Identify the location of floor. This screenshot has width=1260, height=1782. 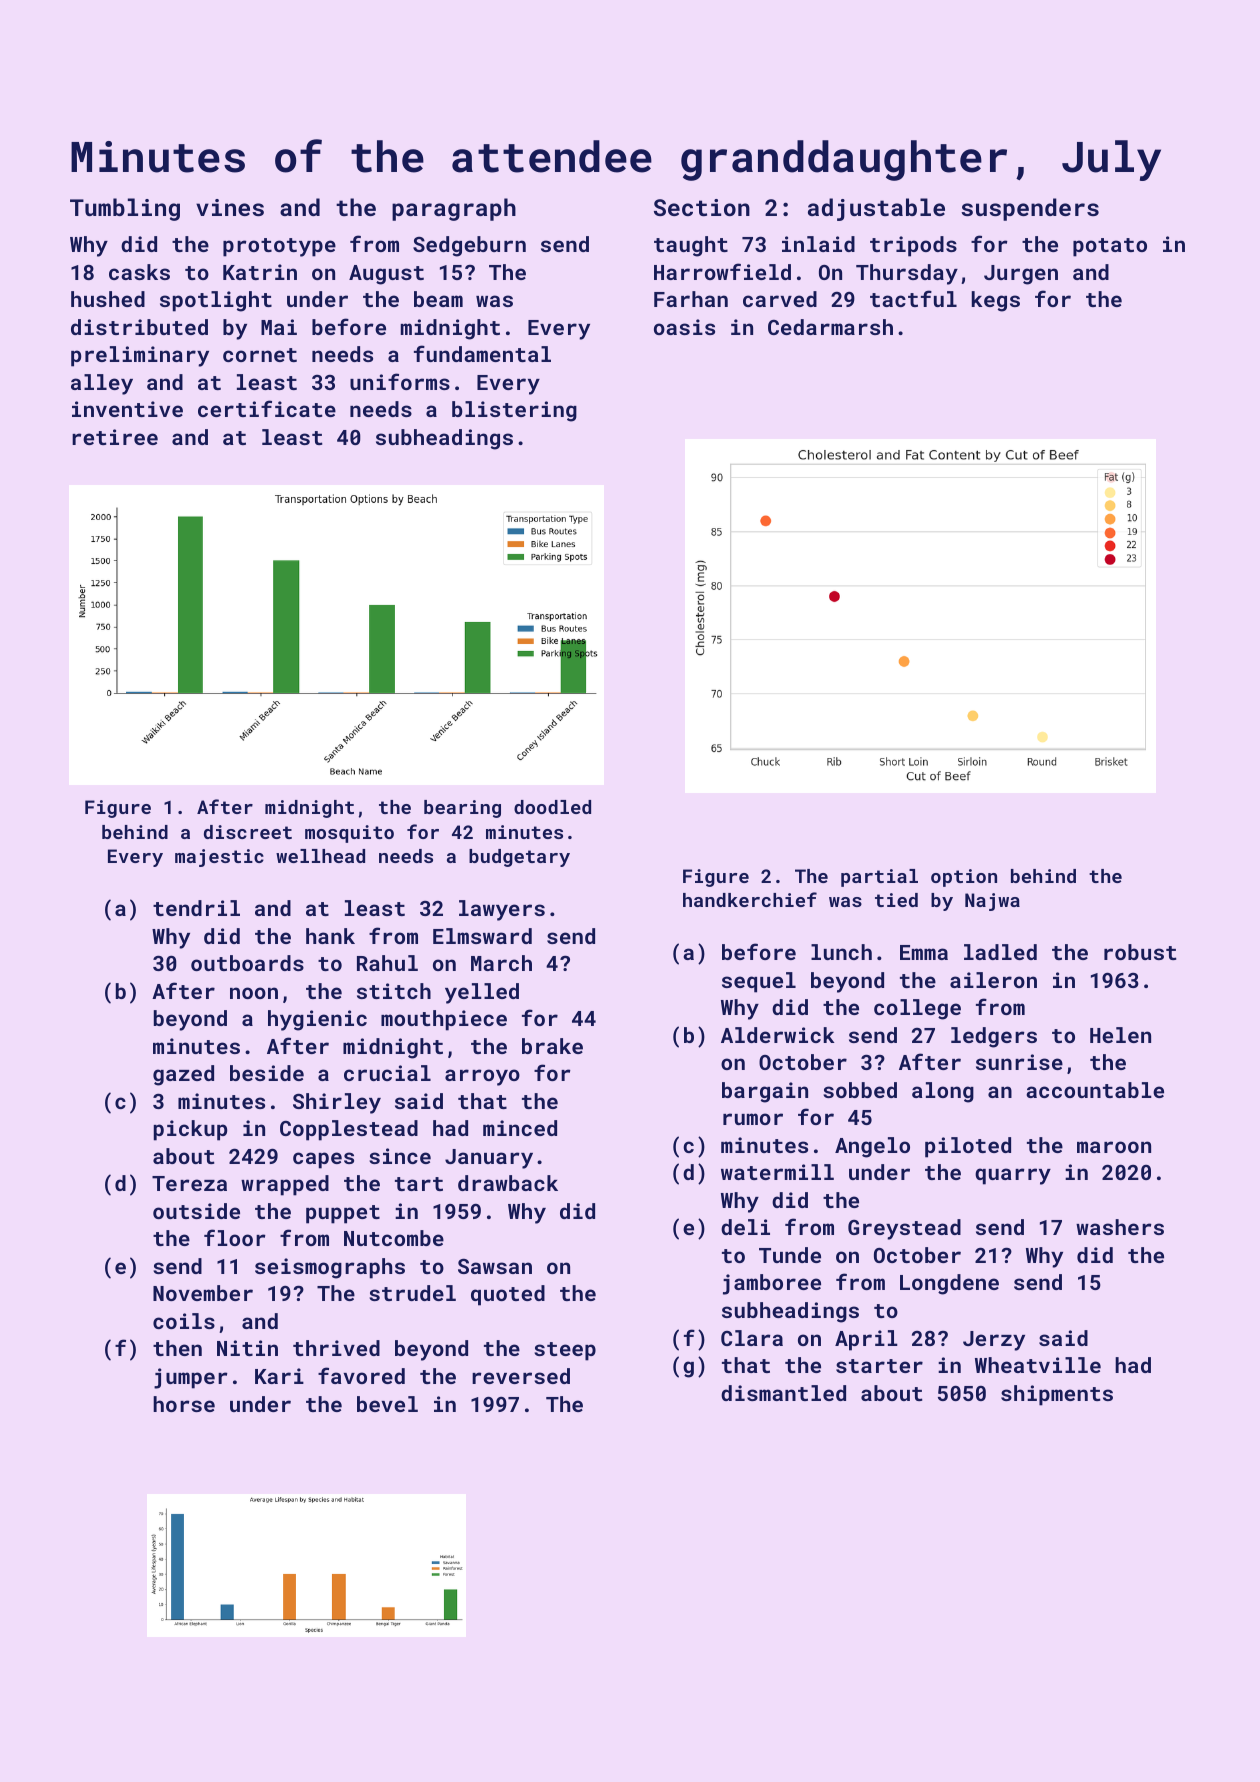
(235, 1237).
